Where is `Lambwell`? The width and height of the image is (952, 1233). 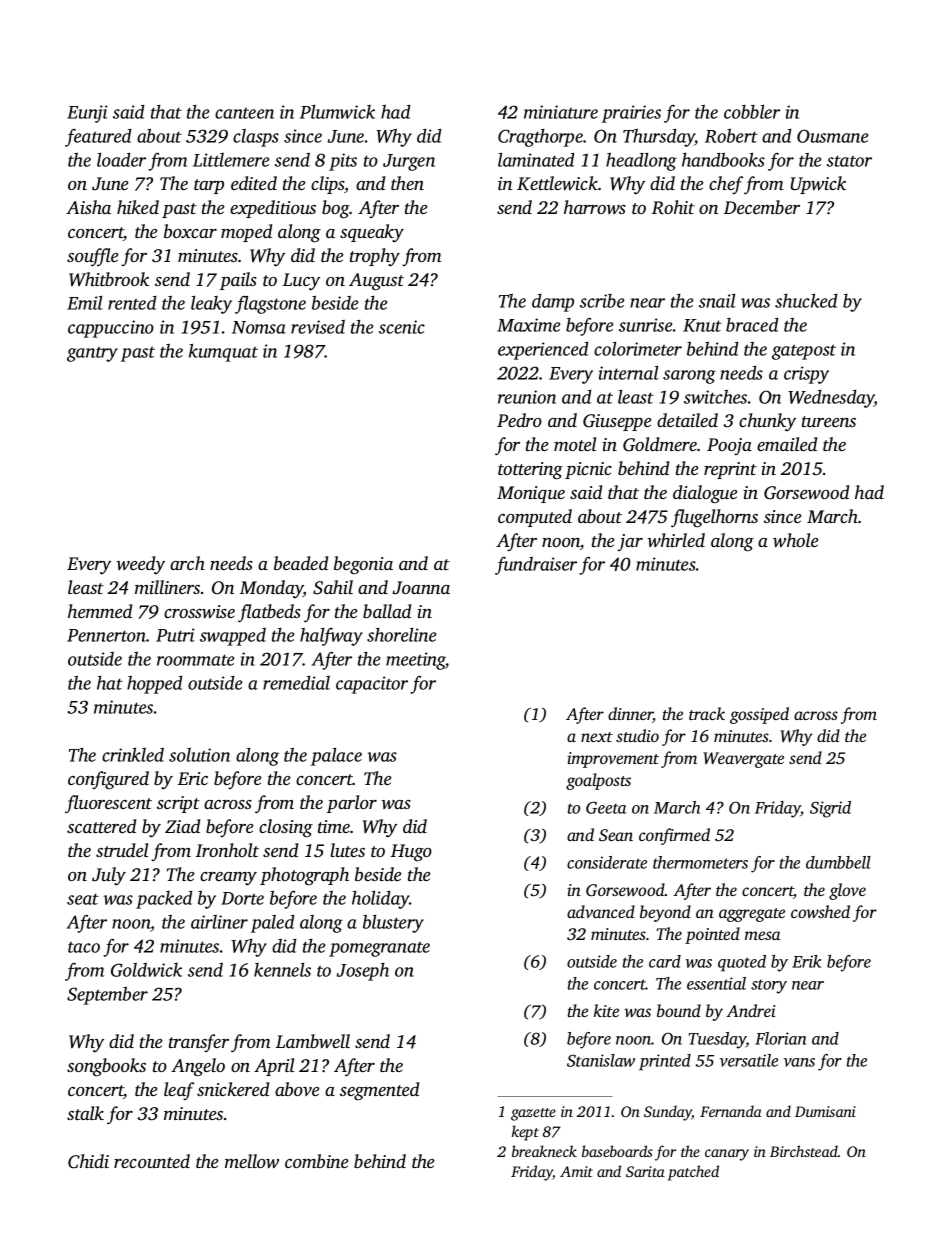
Lambwell is located at coordinates (313, 1041).
